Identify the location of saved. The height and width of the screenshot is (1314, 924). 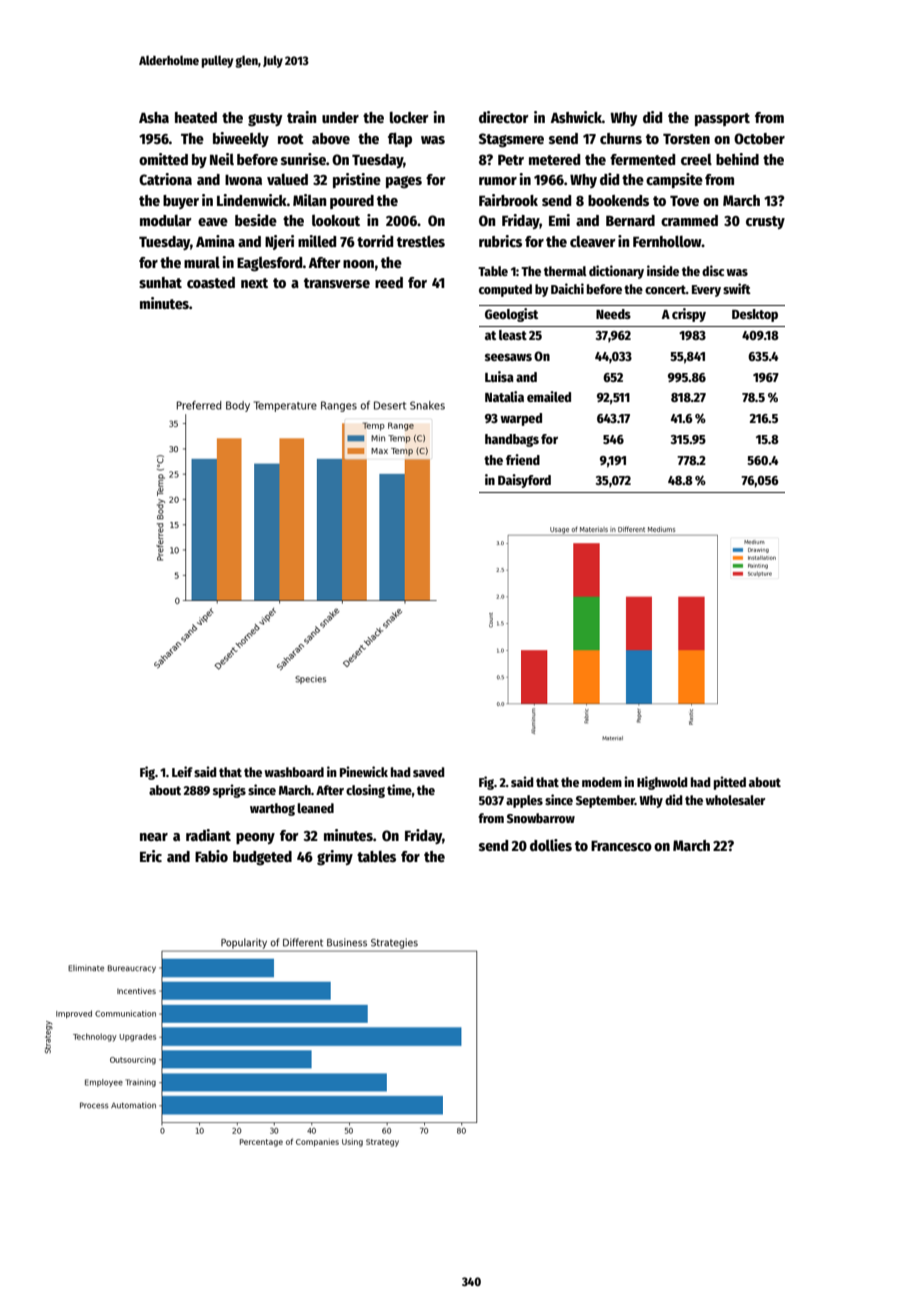
(429, 772).
